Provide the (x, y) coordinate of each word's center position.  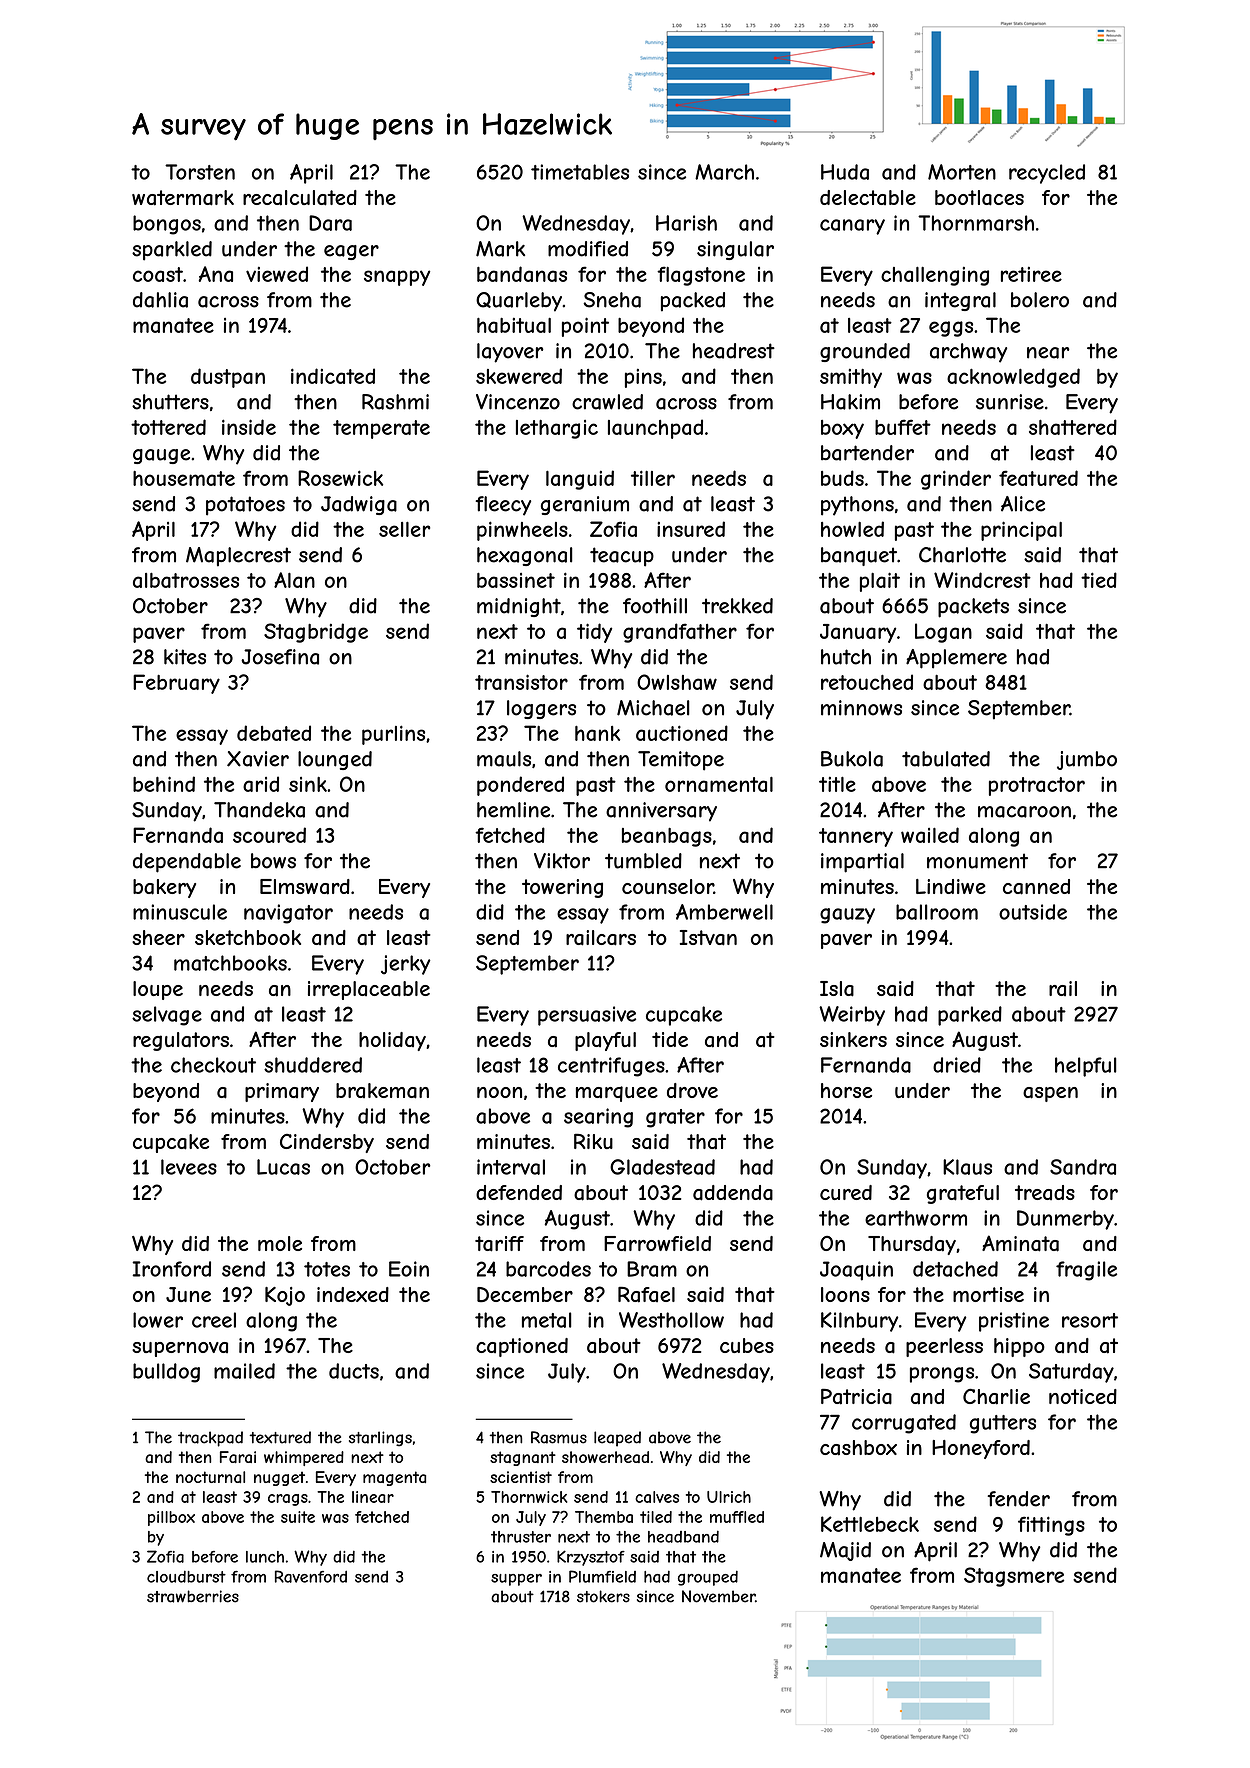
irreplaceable (369, 990)
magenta (394, 1478)
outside (1033, 912)
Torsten (200, 172)
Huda (845, 172)
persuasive (587, 1016)
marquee (617, 1094)
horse (846, 1090)
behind (164, 784)
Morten (962, 172)
